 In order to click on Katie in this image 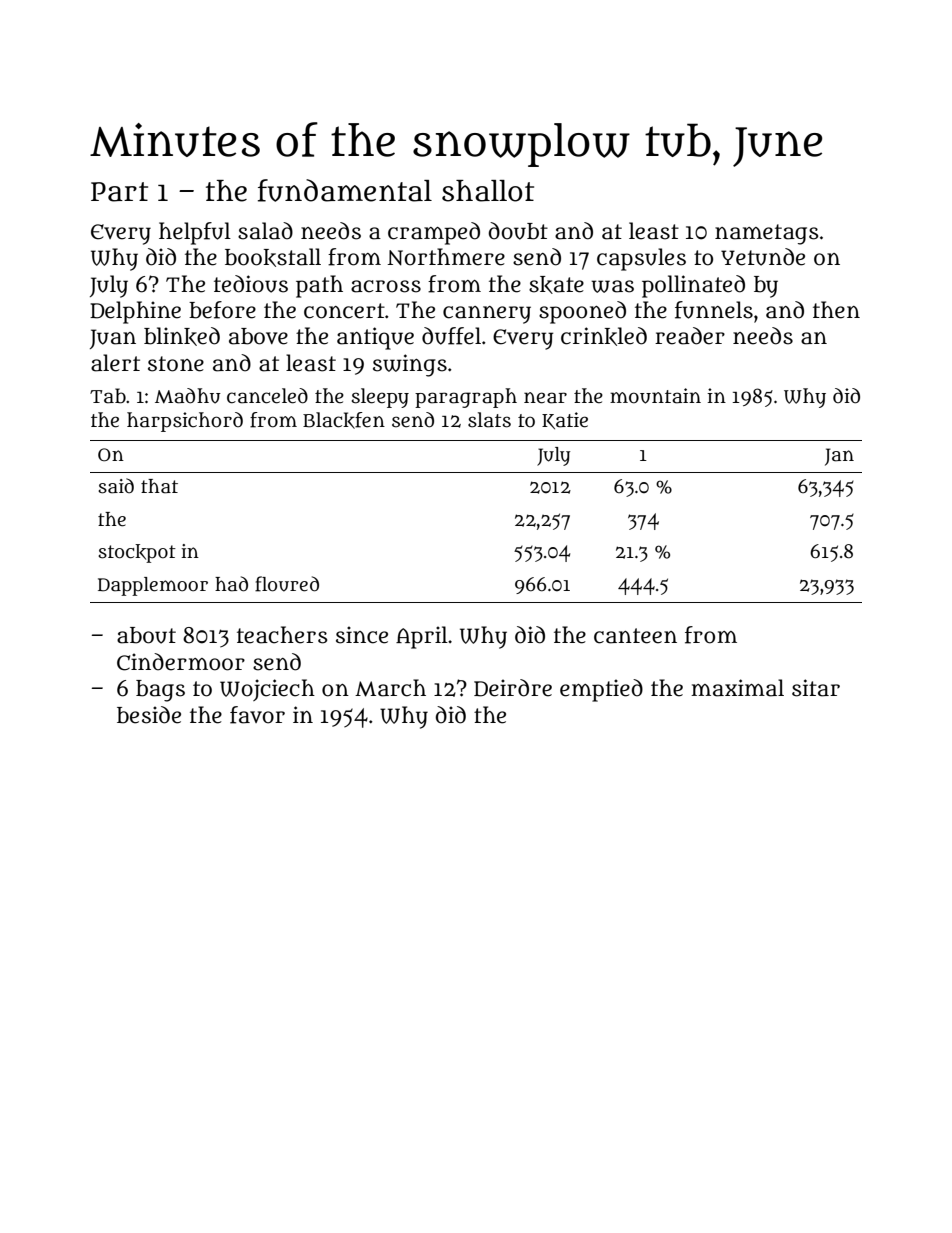, I will do `click(565, 420)`.
